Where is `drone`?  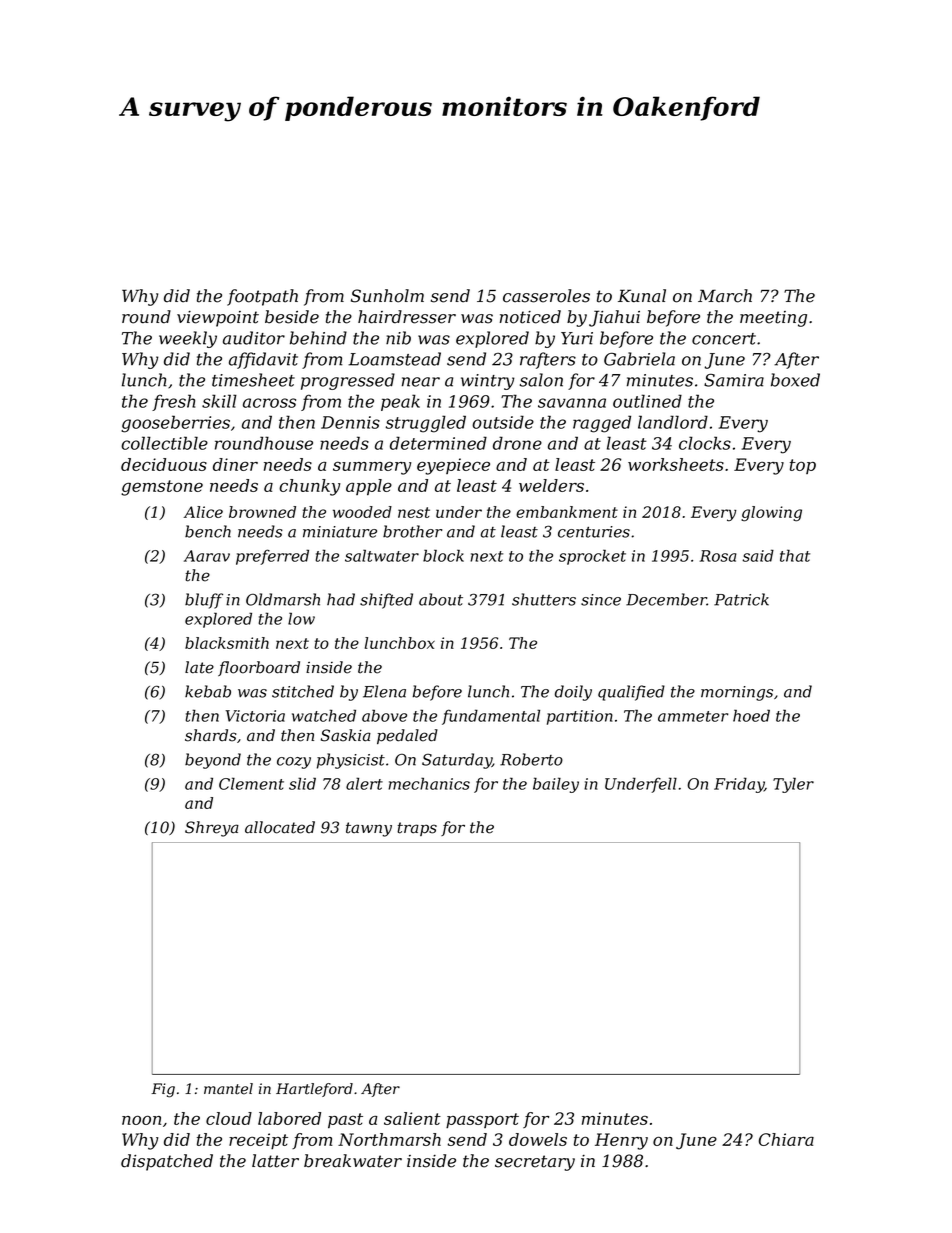 drone is located at coordinates (517, 443).
